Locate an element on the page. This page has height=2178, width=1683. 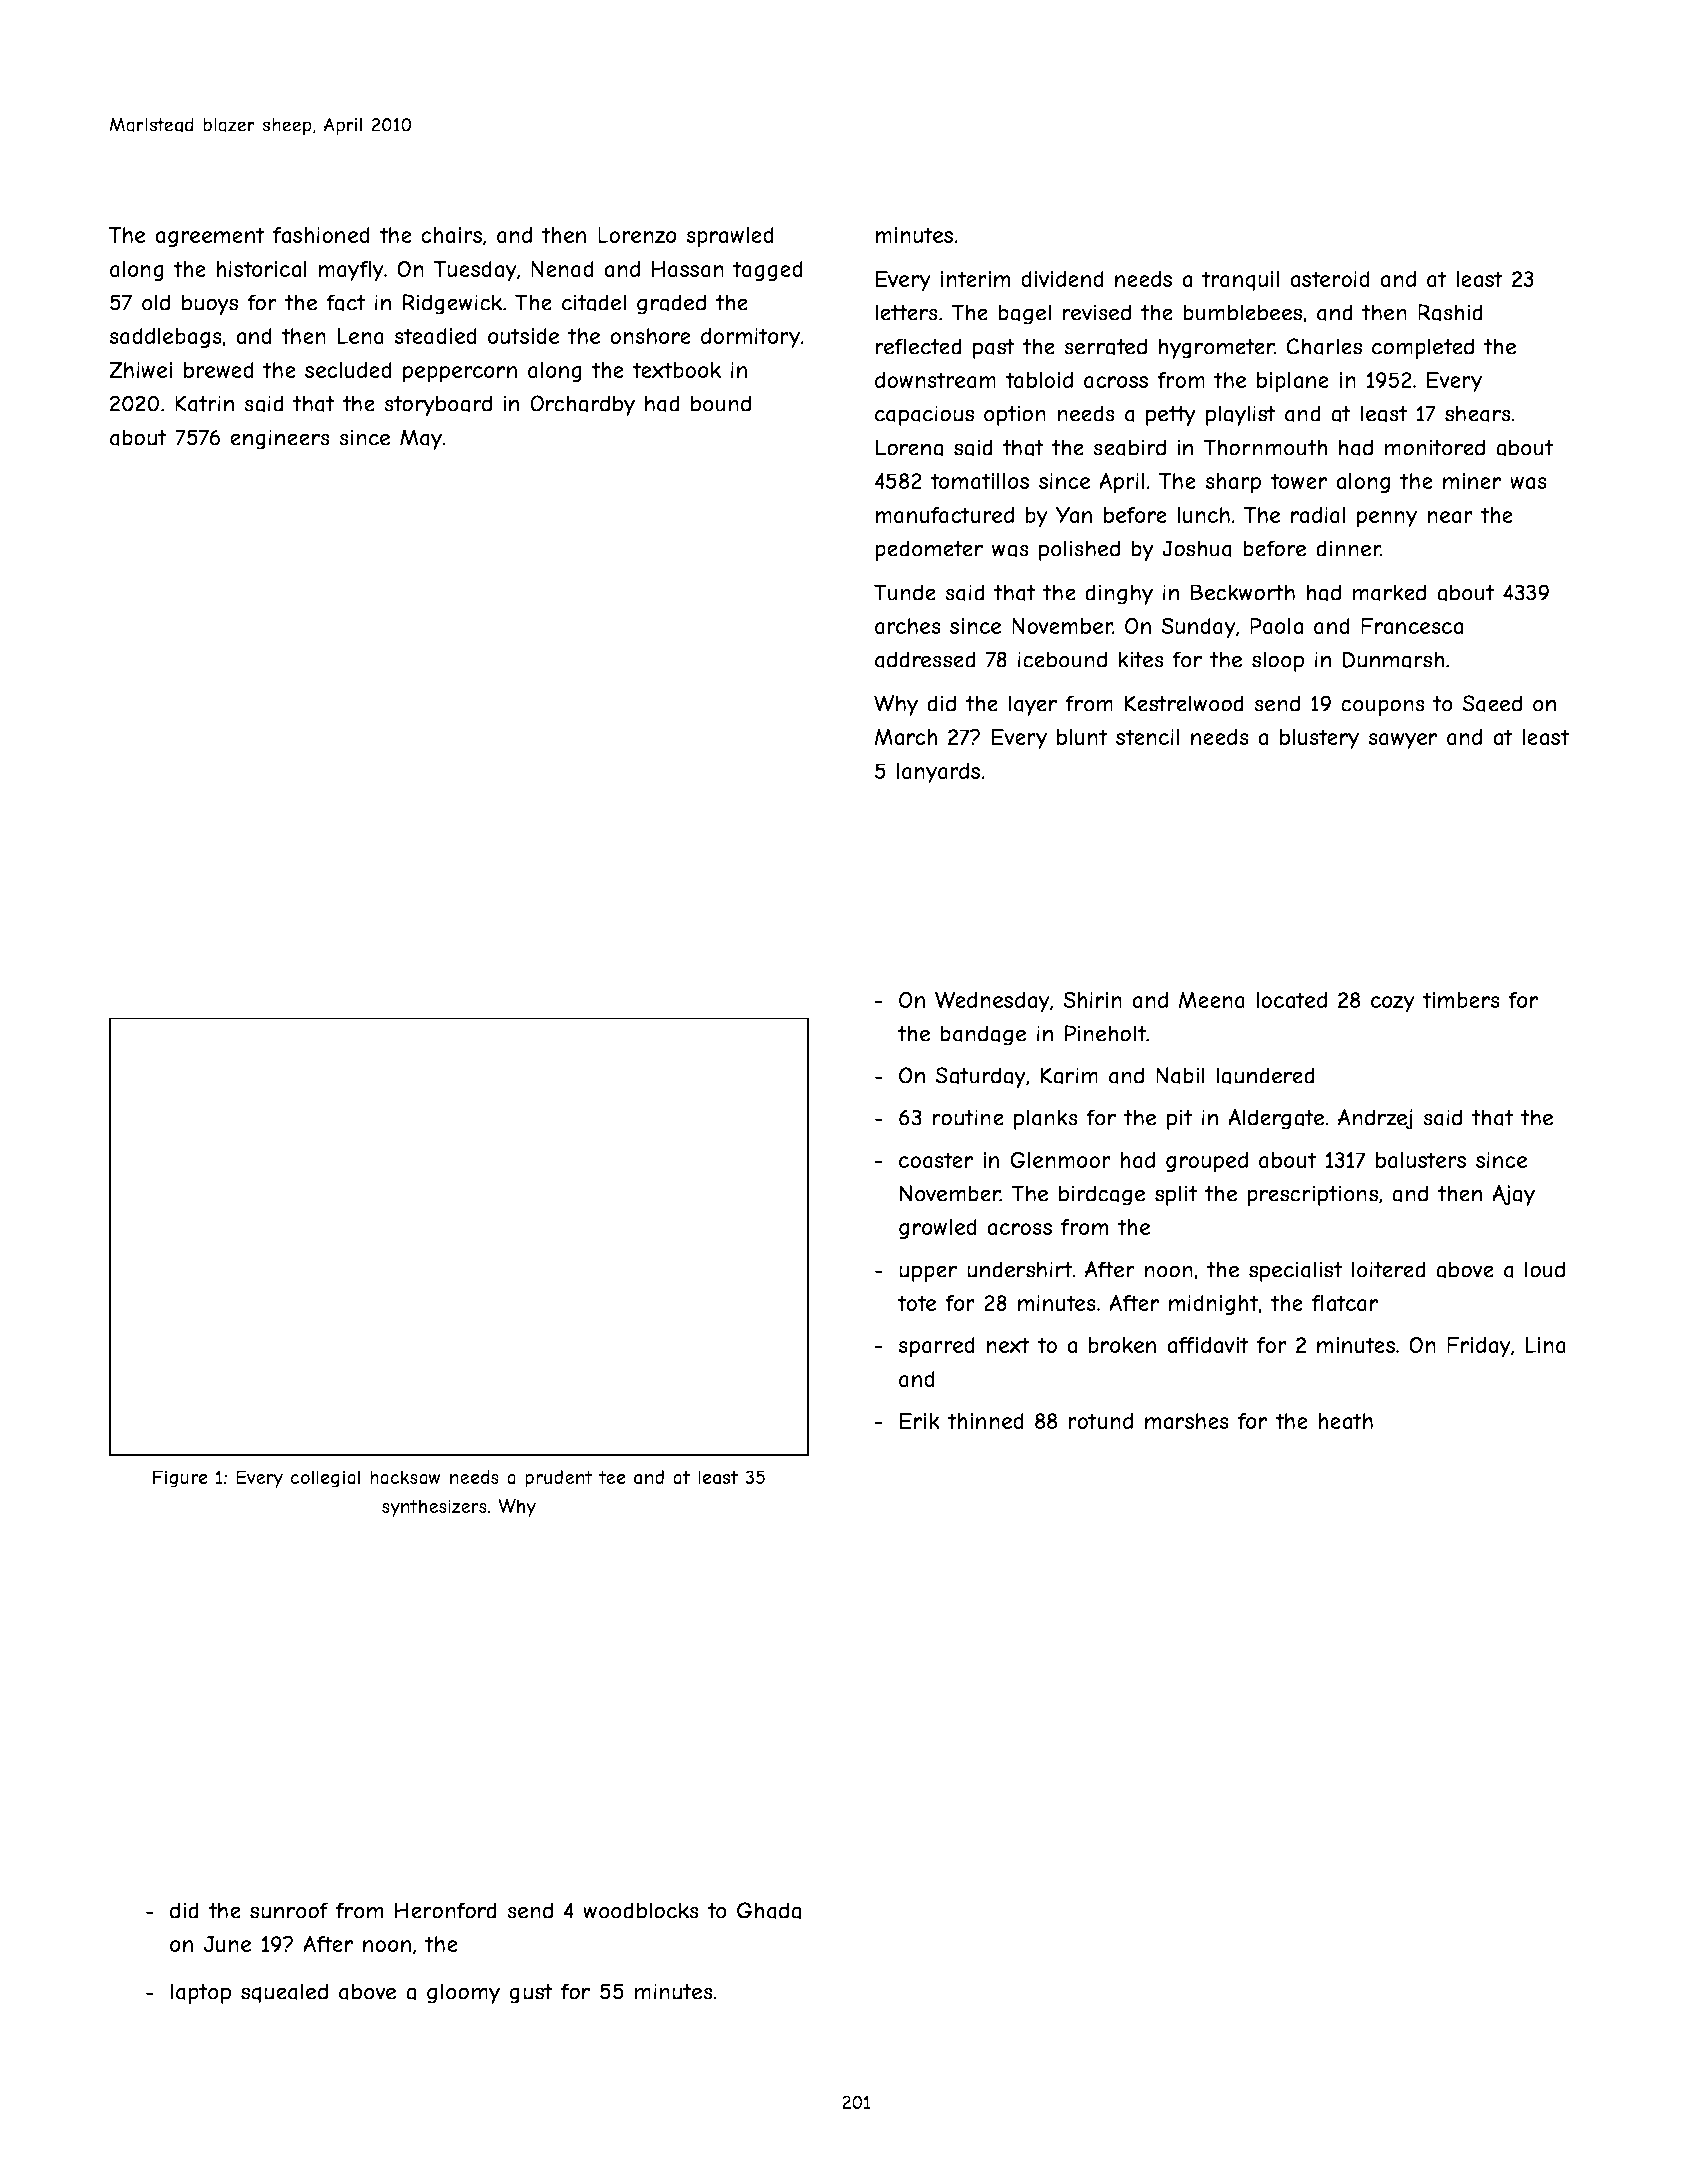
tee is located at coordinates (612, 1477).
